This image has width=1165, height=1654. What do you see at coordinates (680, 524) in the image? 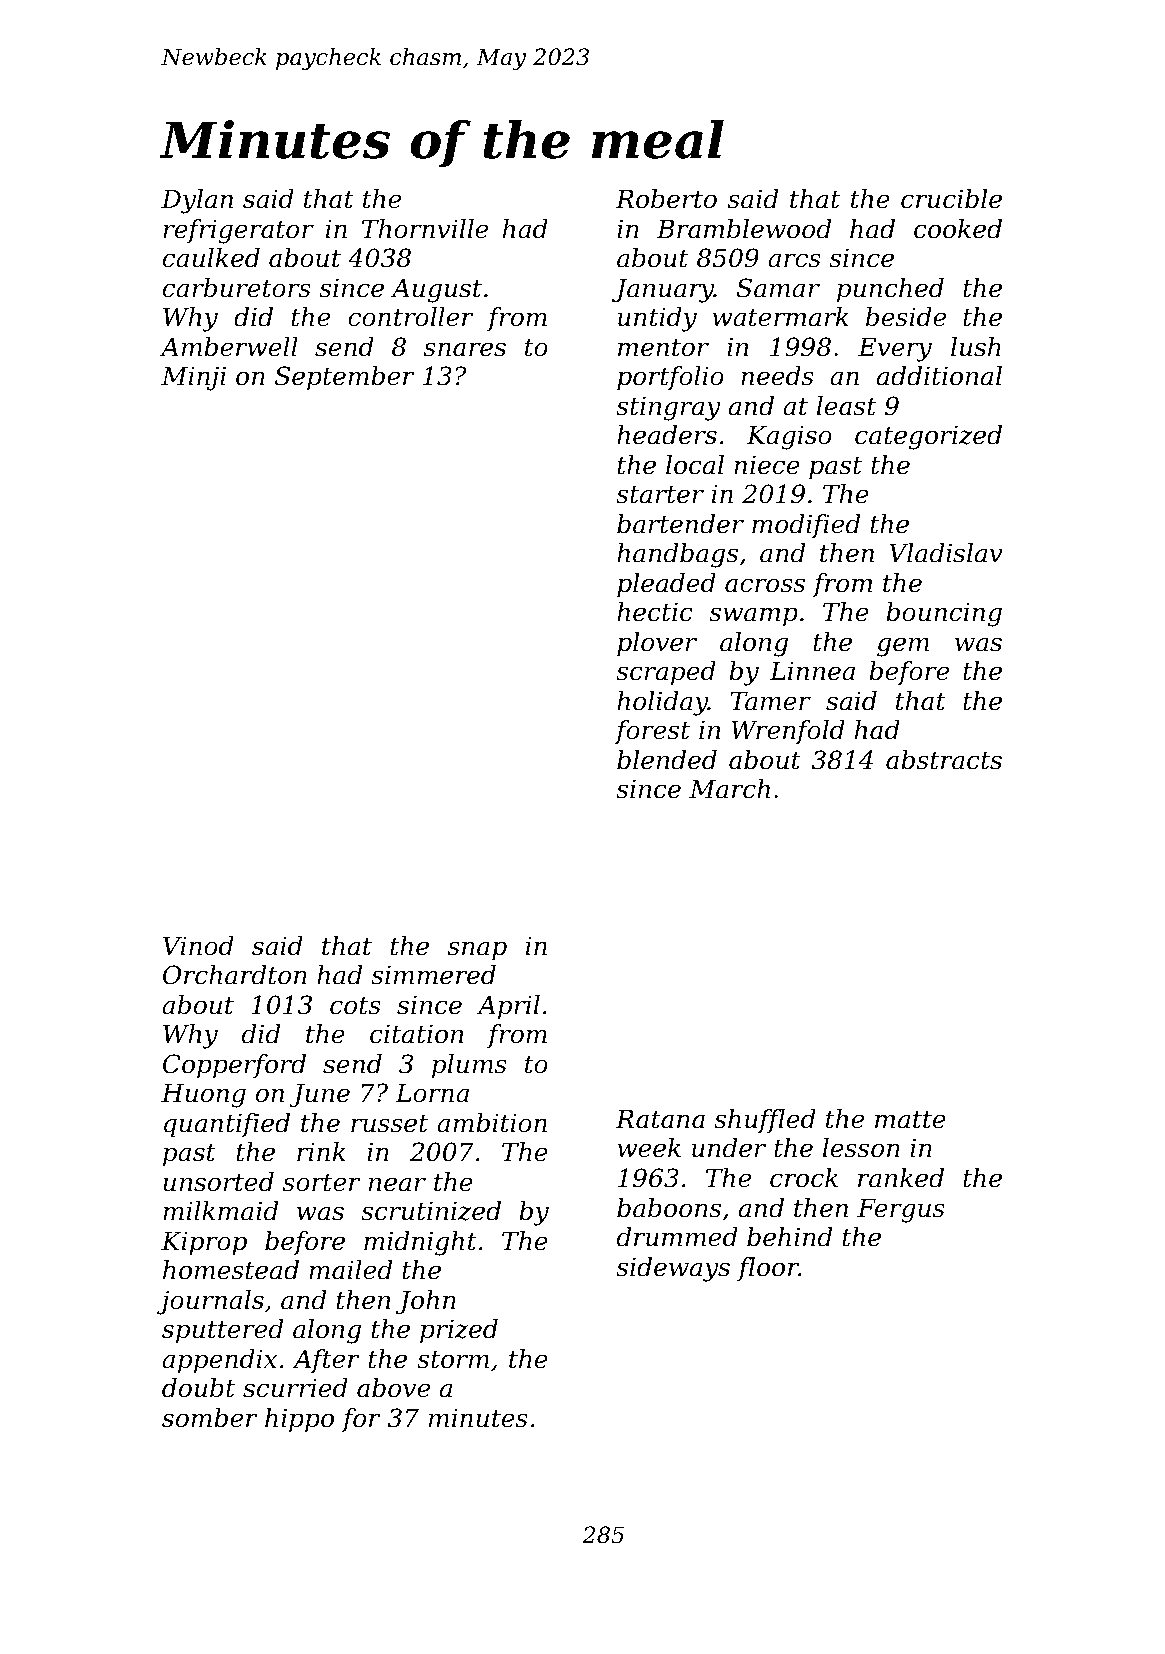
I see `bartender` at bounding box center [680, 524].
